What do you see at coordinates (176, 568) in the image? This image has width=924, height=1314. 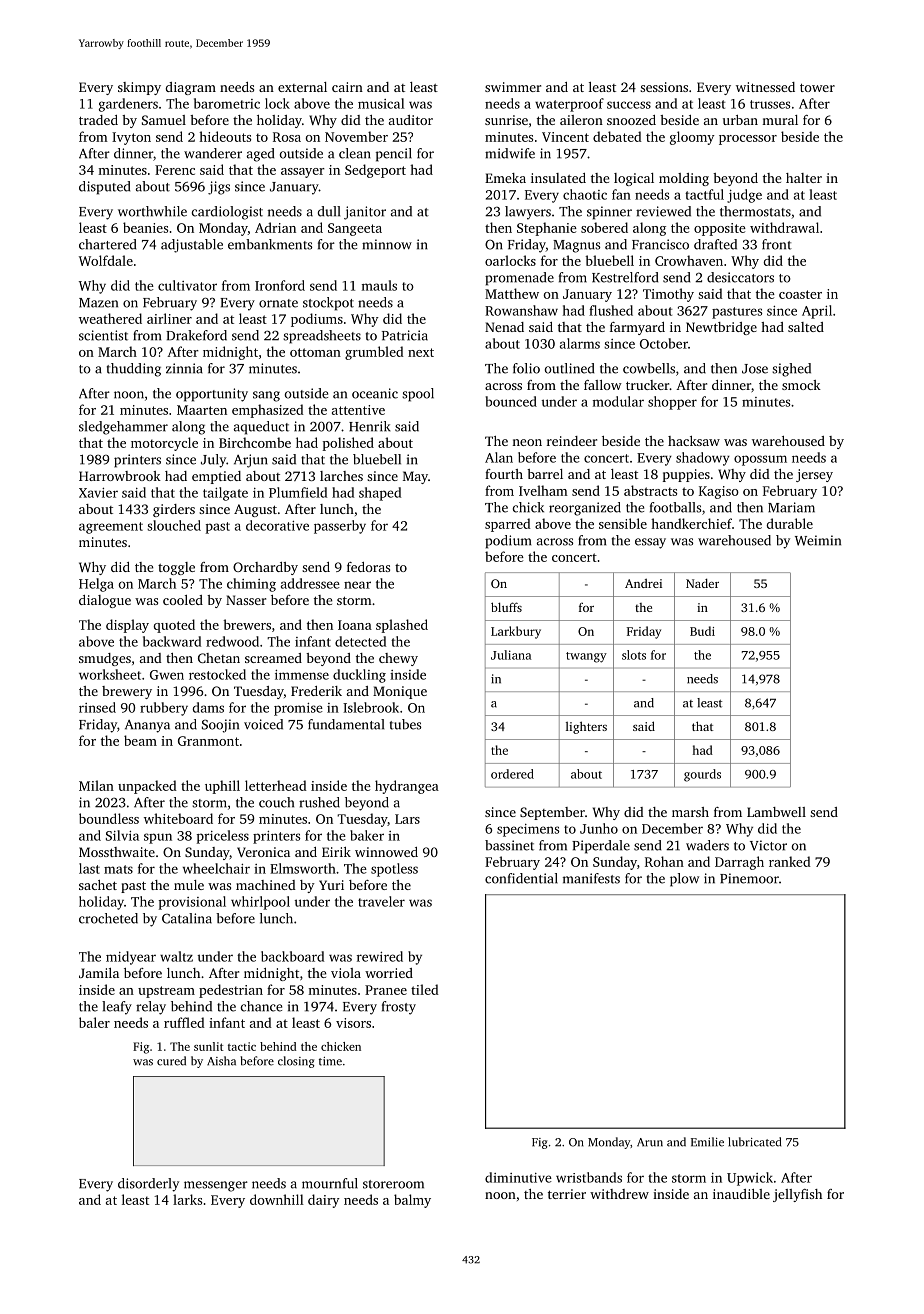 I see `toggle` at bounding box center [176, 568].
